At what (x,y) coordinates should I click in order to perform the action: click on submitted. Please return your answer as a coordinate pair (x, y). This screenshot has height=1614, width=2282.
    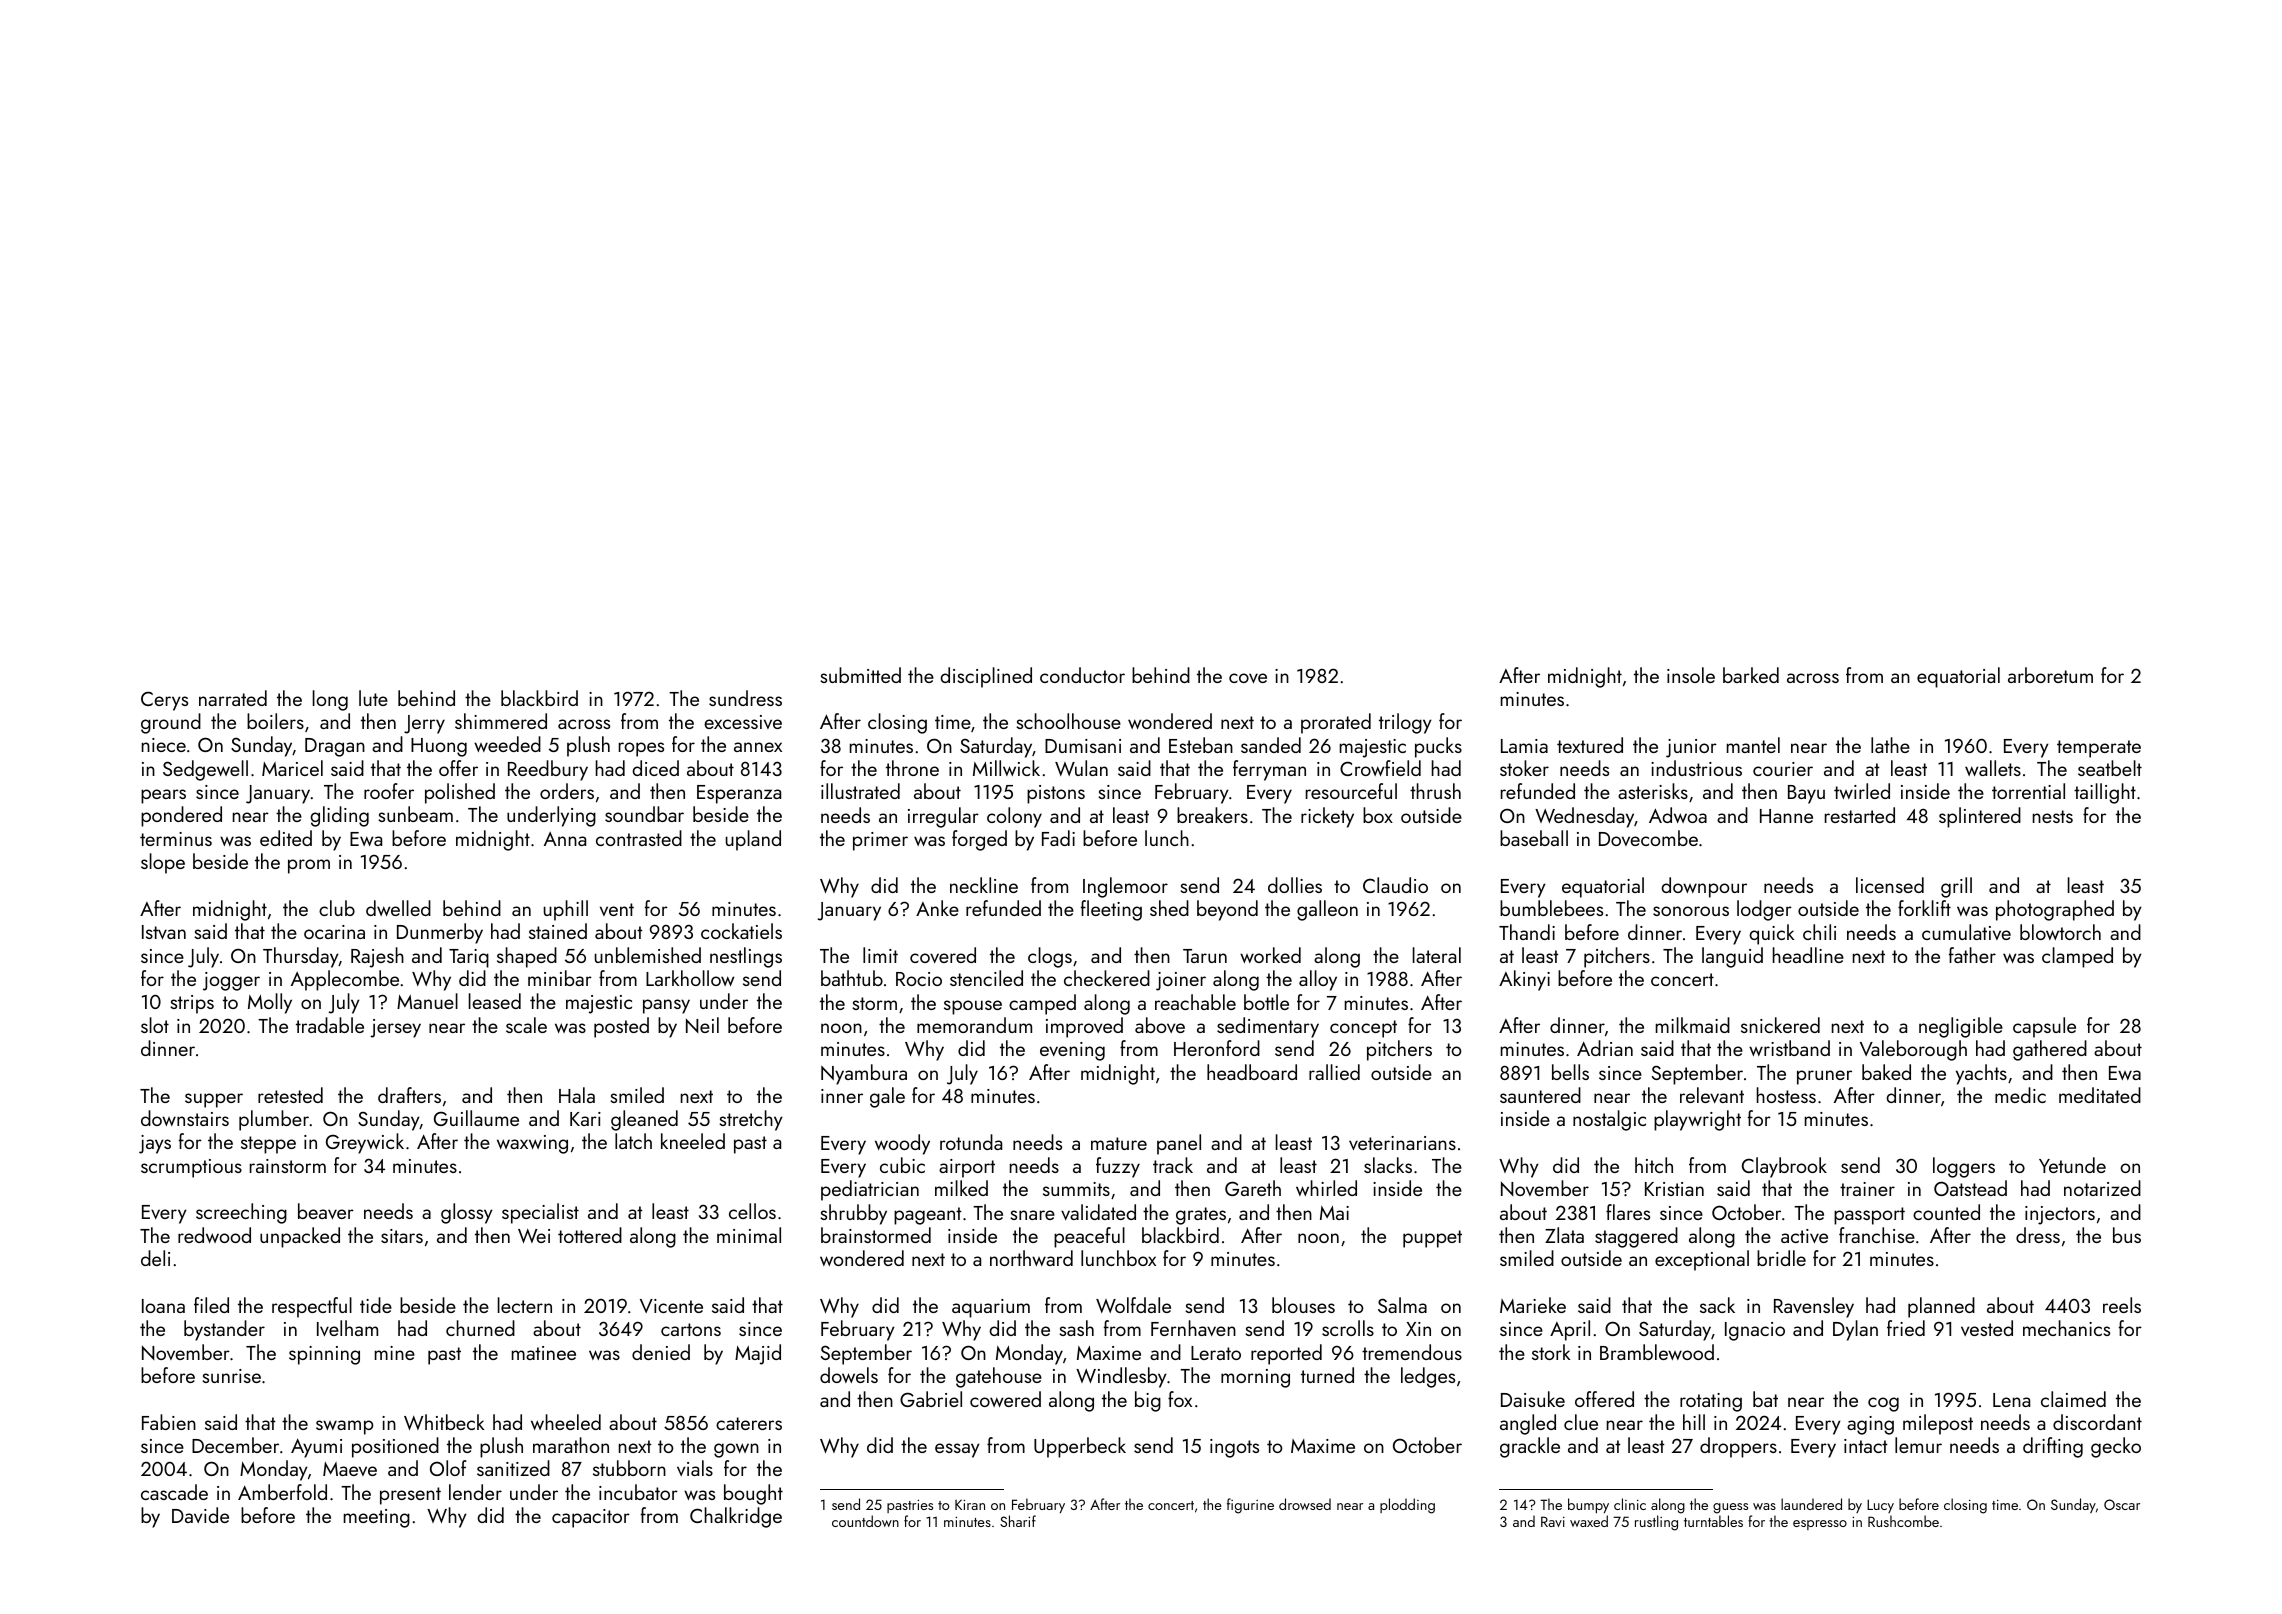
    Looking at the image, I should click on (860, 675).
